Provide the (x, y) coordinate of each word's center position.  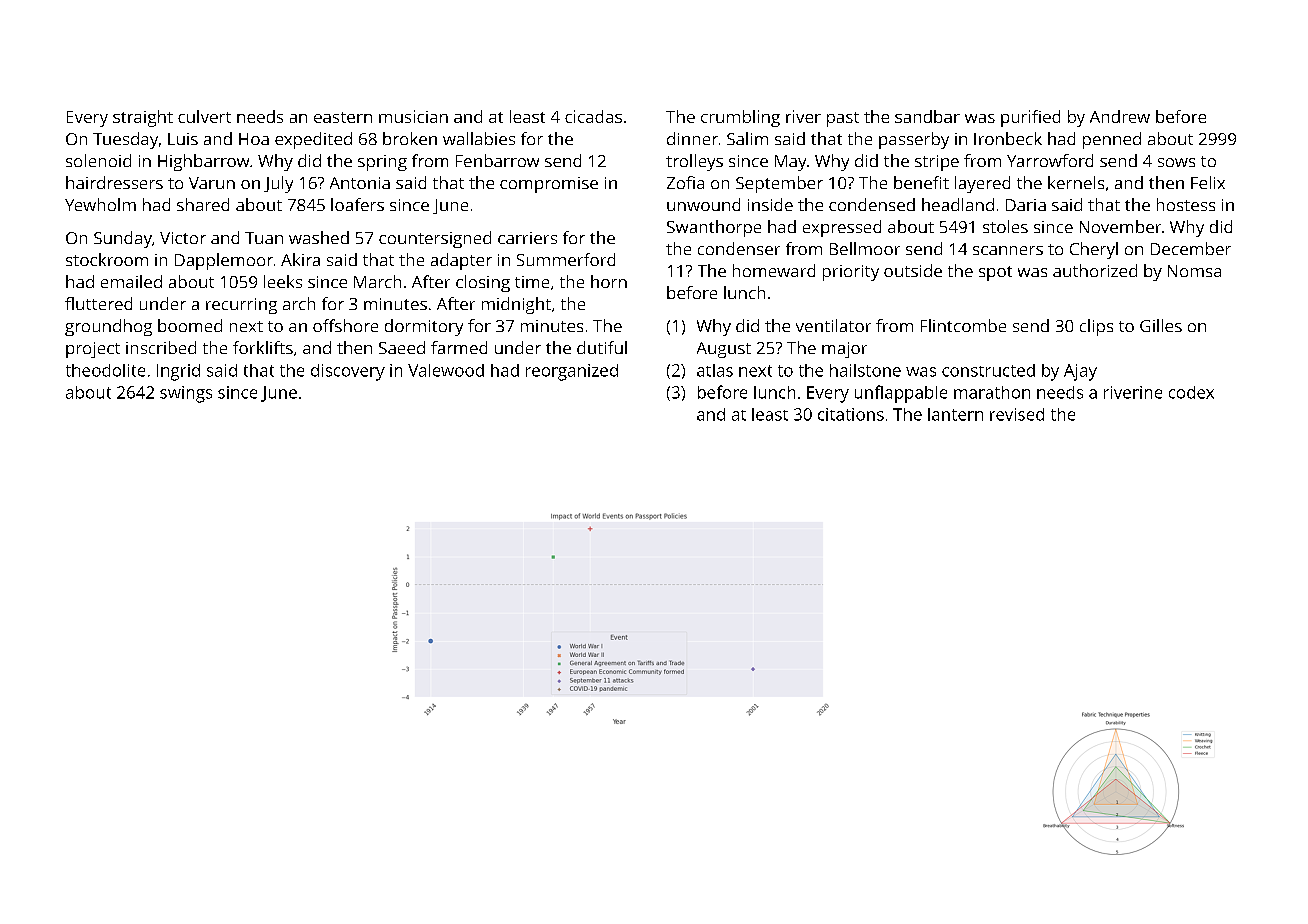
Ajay (1080, 372)
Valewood (446, 370)
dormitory (424, 327)
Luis (183, 139)
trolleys (694, 162)
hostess (1186, 204)
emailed (131, 281)
